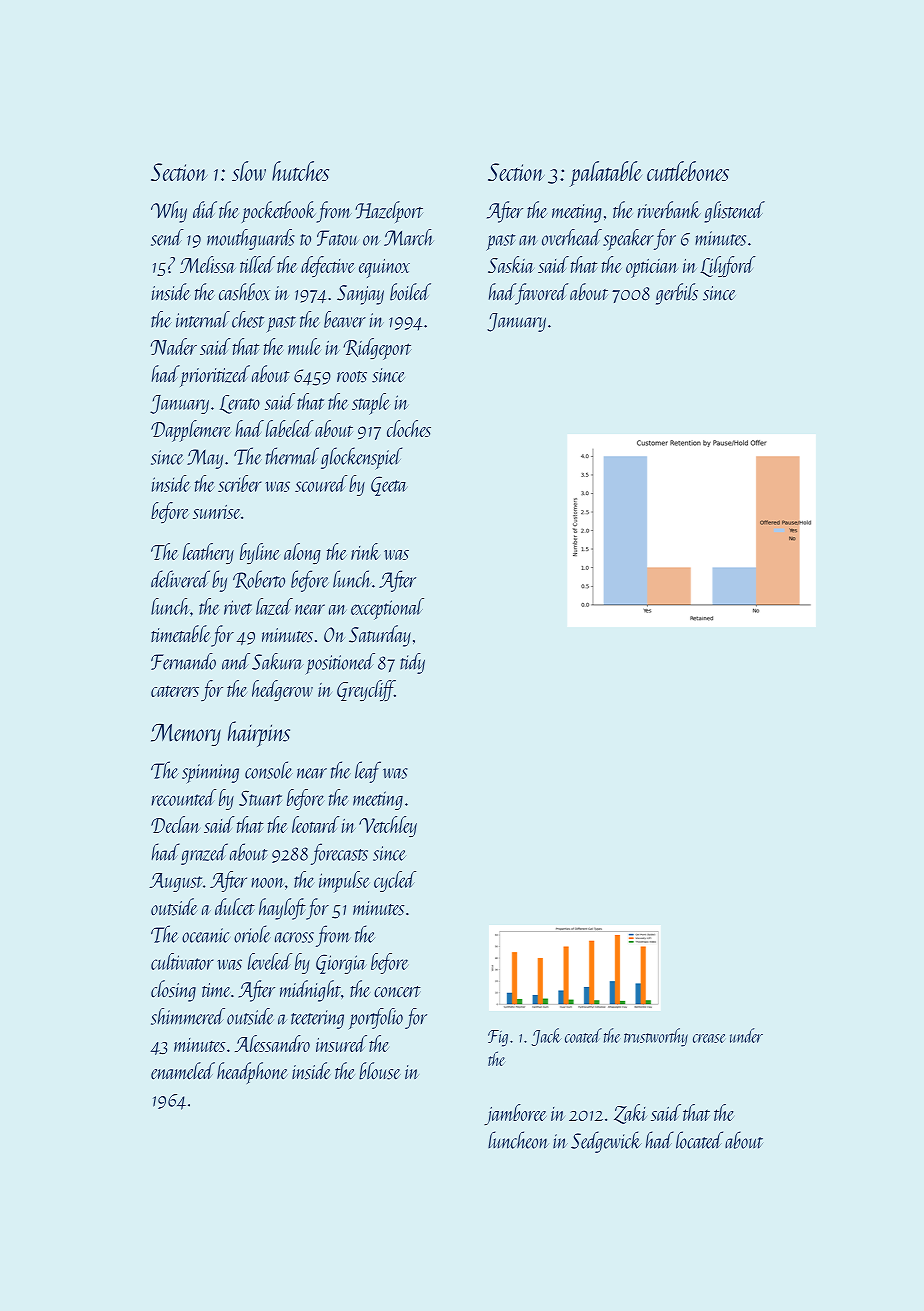 The width and height of the screenshot is (924, 1311). What do you see at coordinates (167, 237) in the screenshot?
I see `send` at bounding box center [167, 237].
